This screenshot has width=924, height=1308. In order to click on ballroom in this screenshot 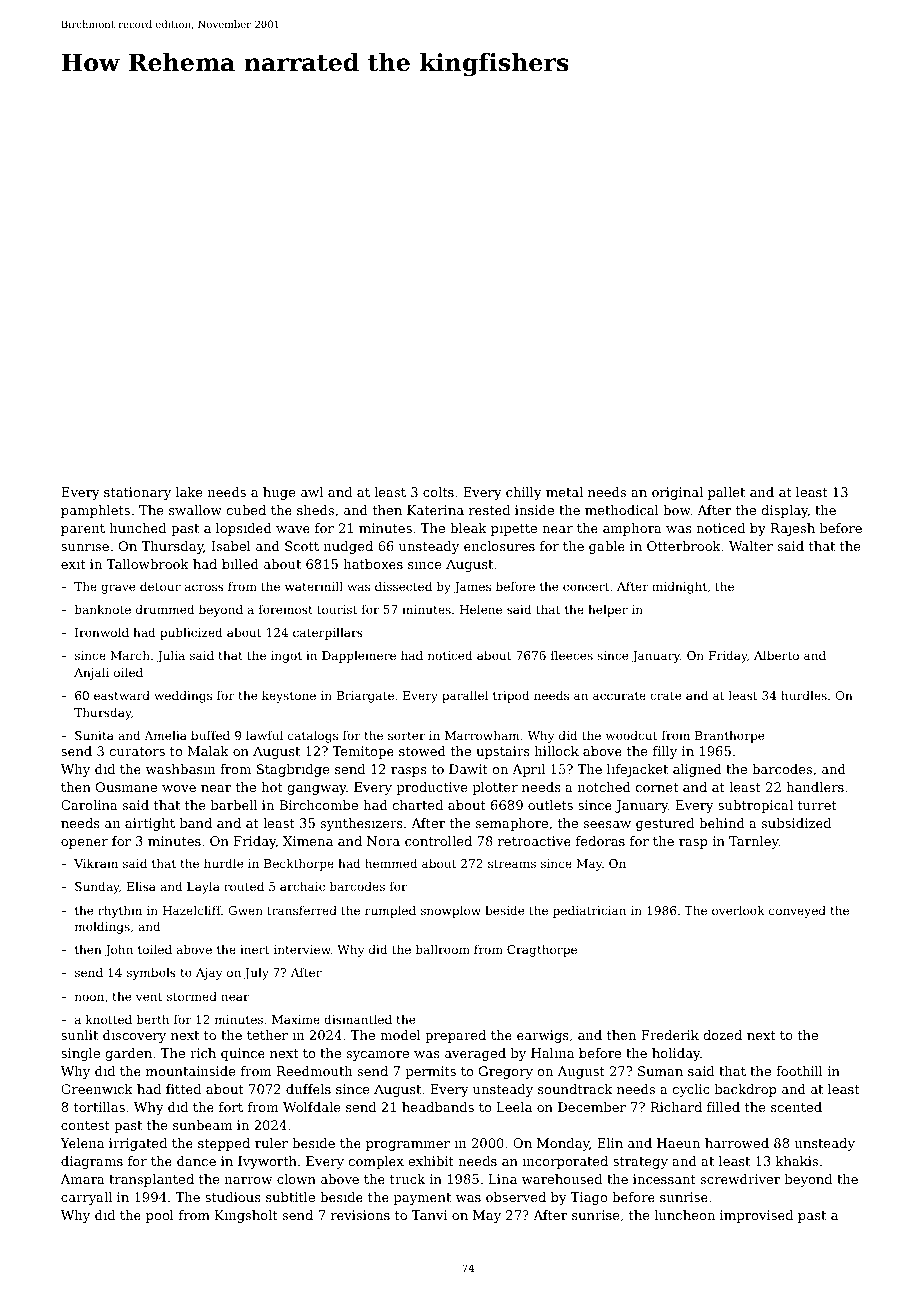, I will do `click(442, 949)`.
